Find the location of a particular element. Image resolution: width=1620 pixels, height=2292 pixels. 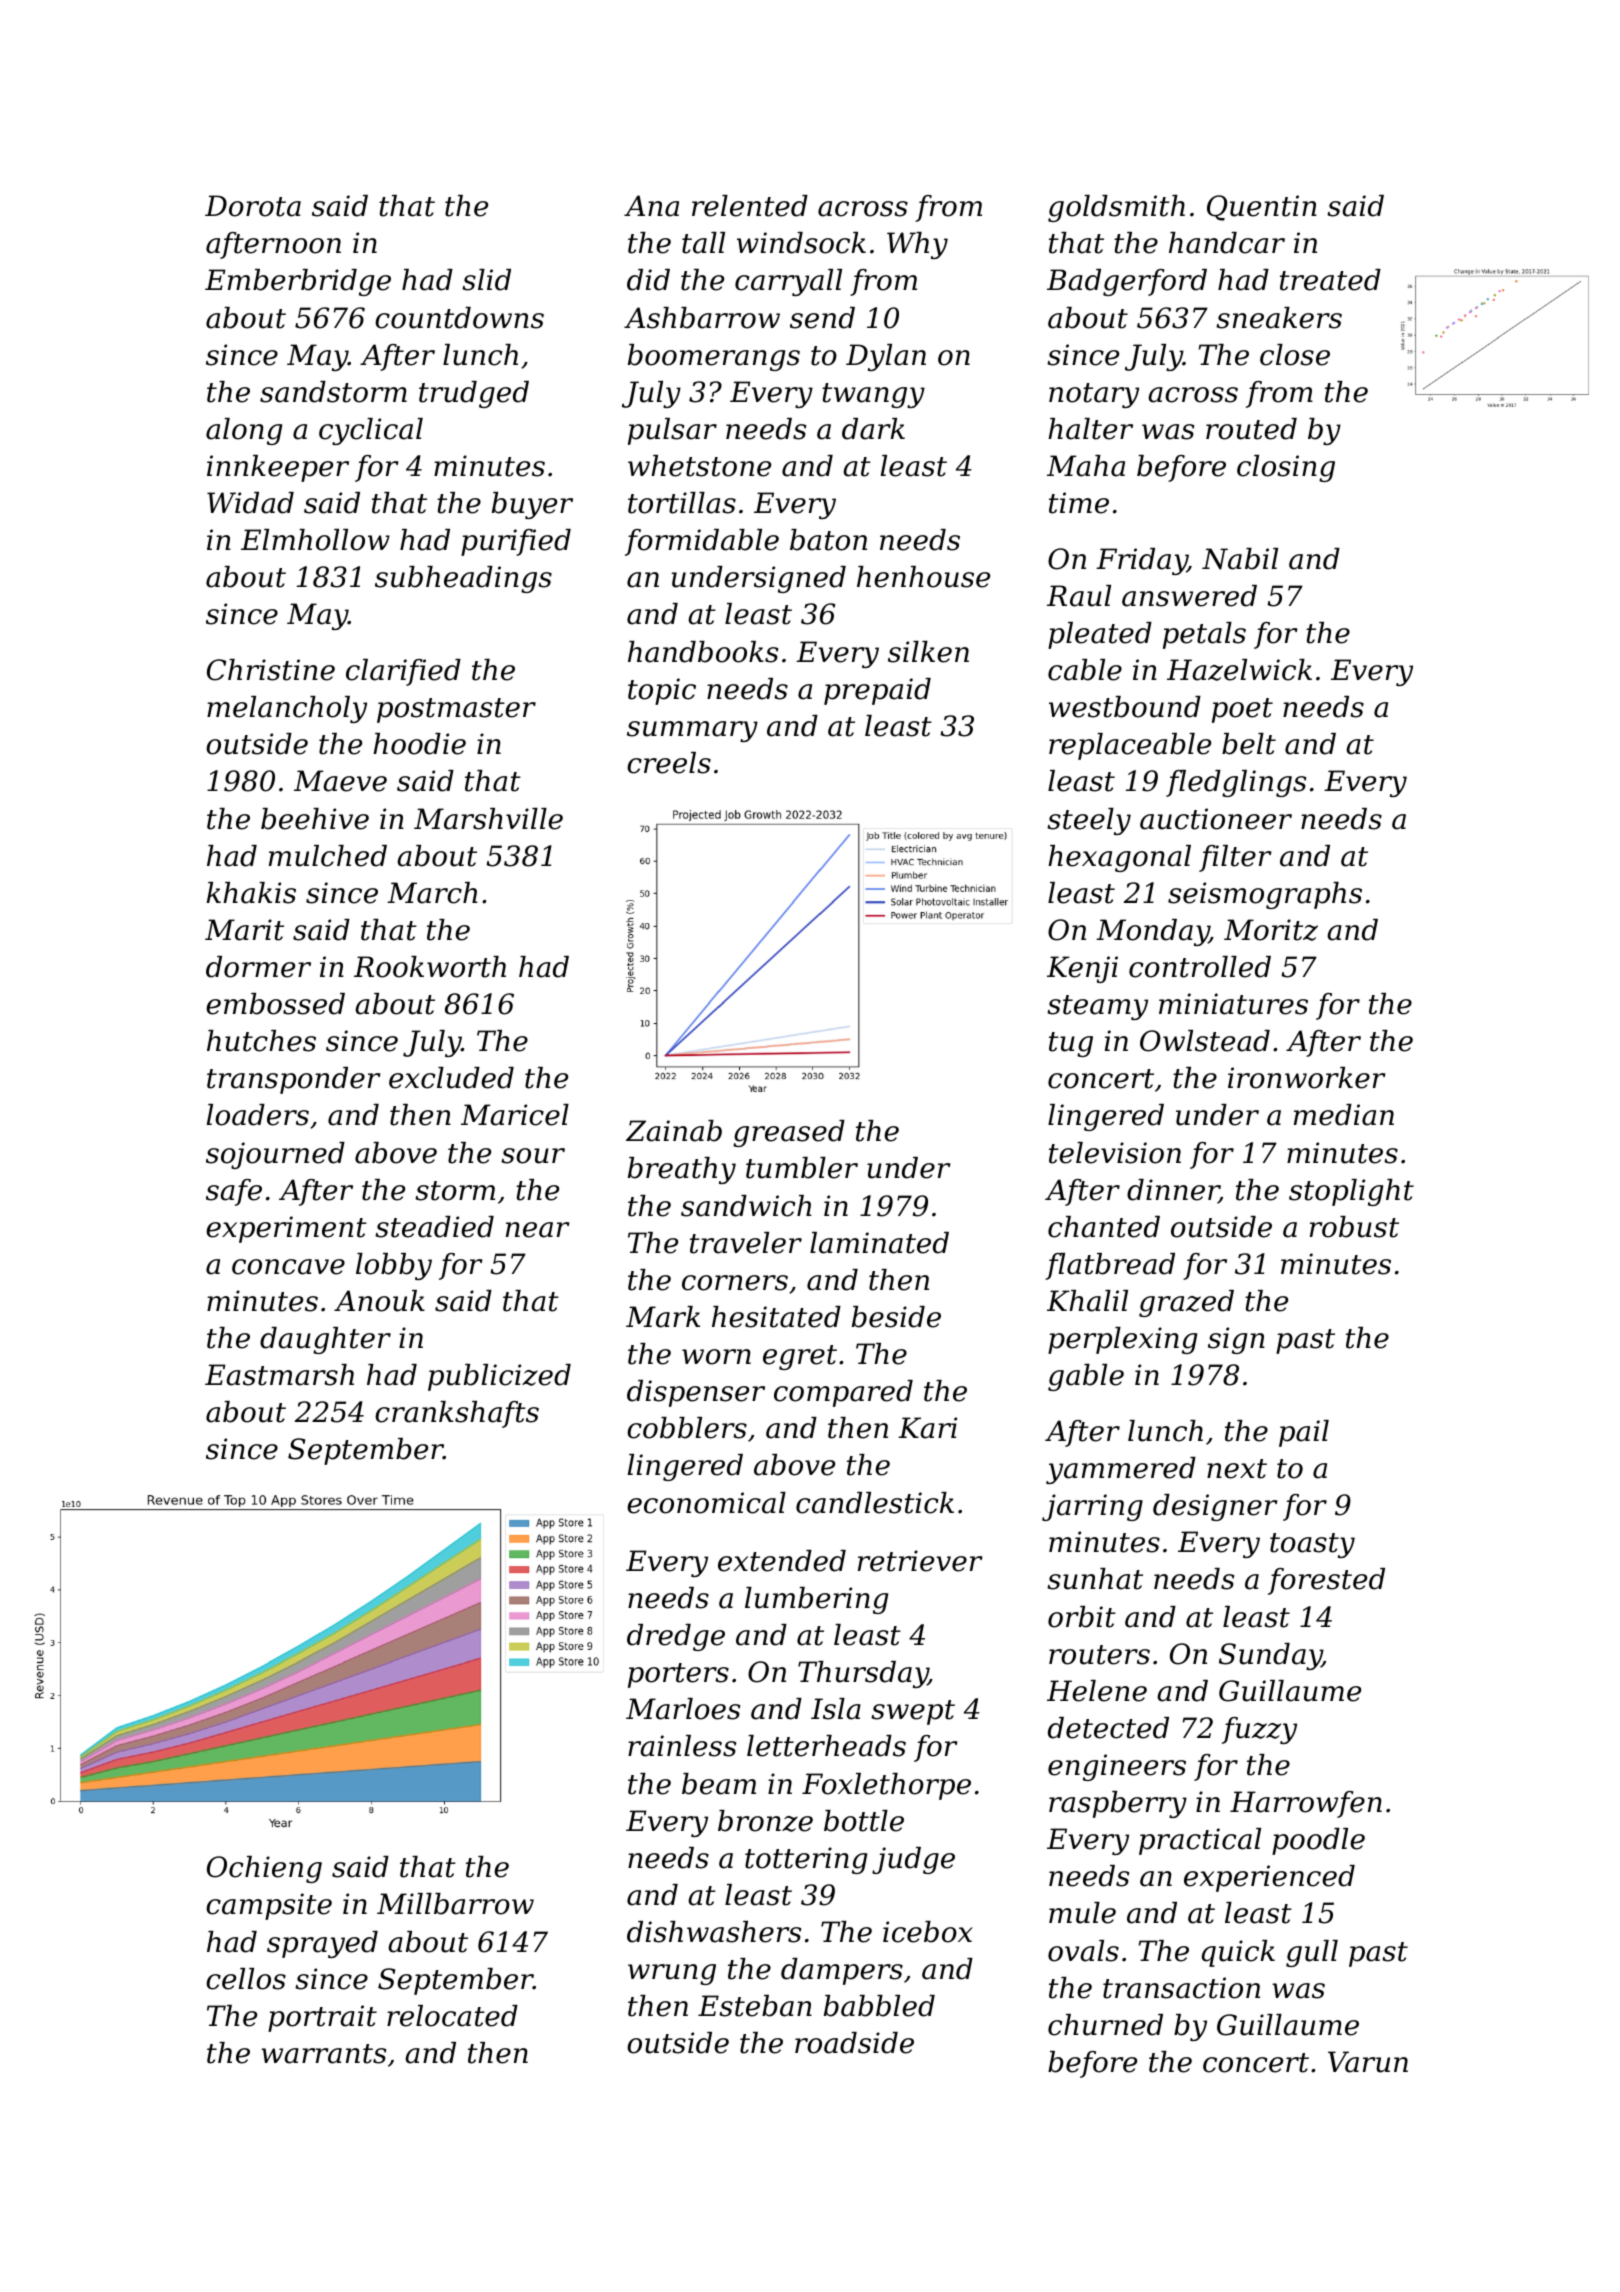

greased is located at coordinates (789, 1133).
